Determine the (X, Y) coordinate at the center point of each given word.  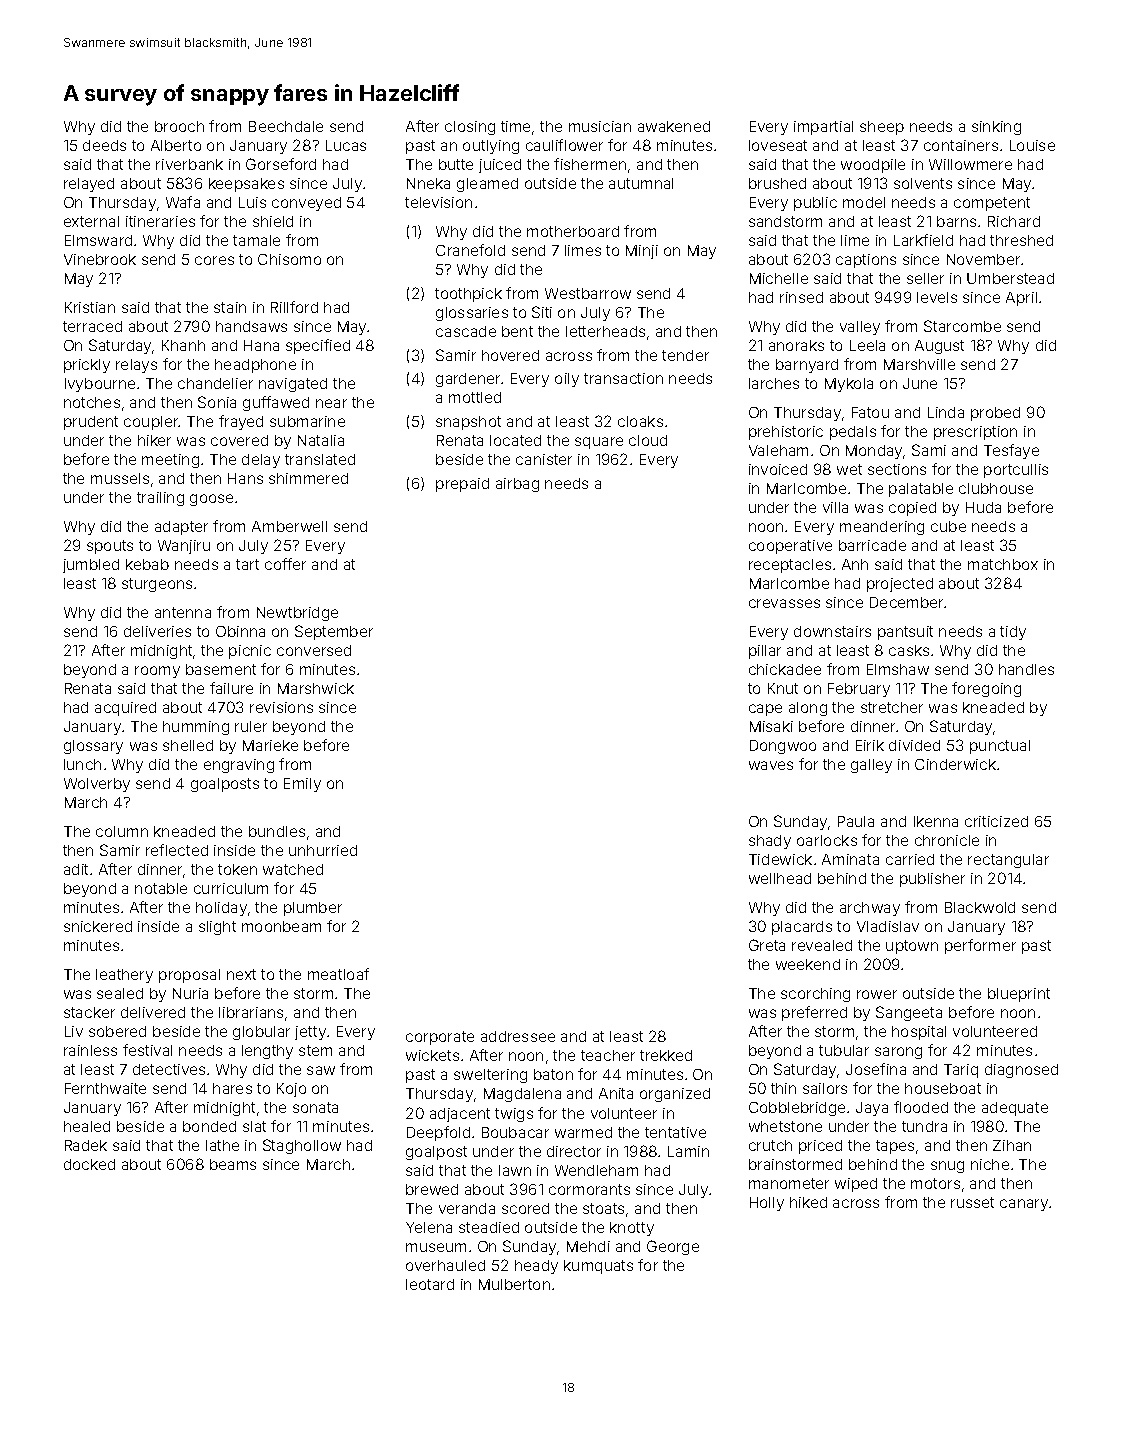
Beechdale (286, 126)
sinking (996, 128)
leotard (430, 1284)
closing (470, 128)
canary (1024, 1205)
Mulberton (514, 1284)
